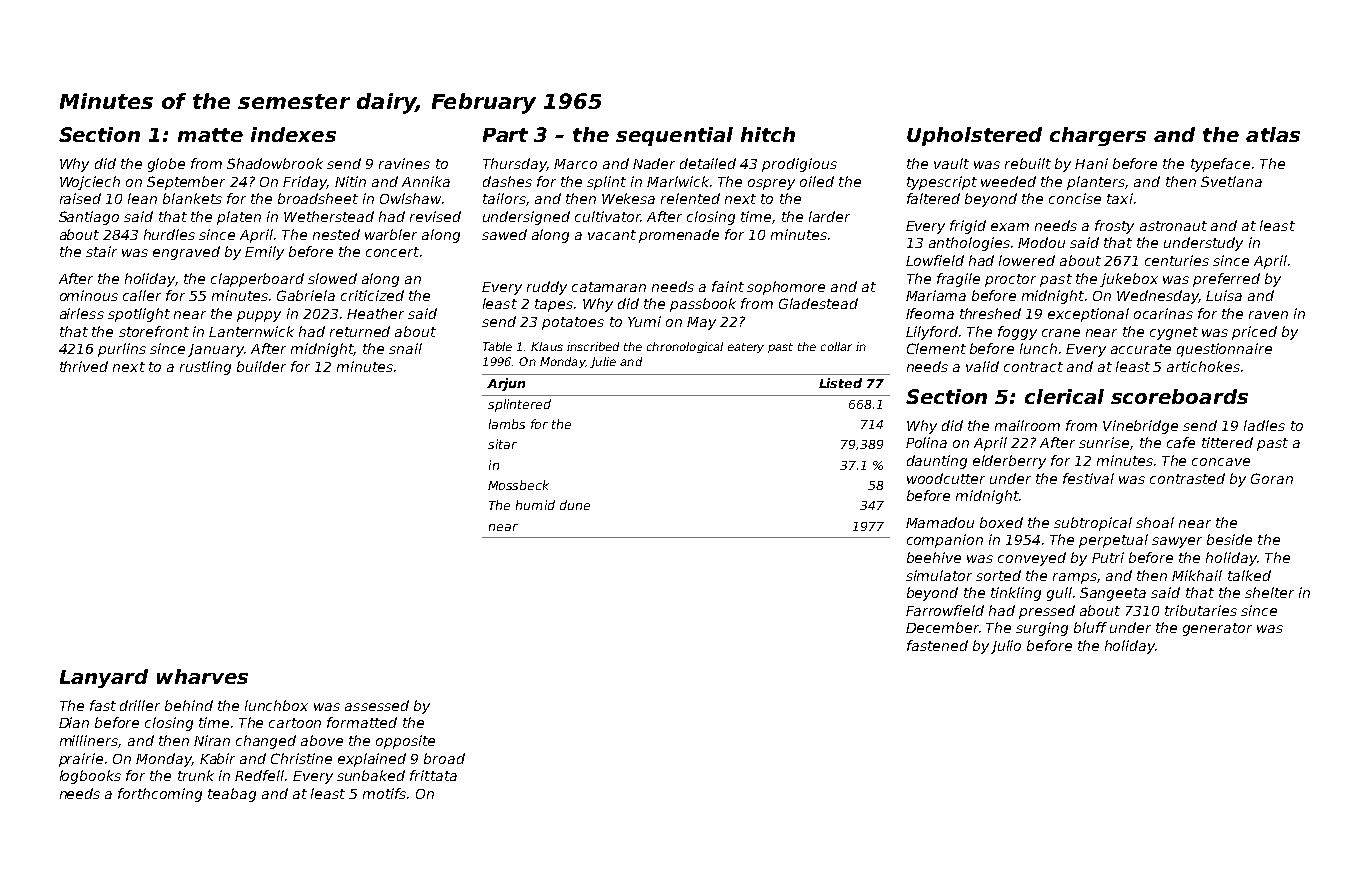 Image resolution: width=1372 pixels, height=887 pixels. What do you see at coordinates (518, 485) in the screenshot?
I see `Mossbeck` at bounding box center [518, 485].
